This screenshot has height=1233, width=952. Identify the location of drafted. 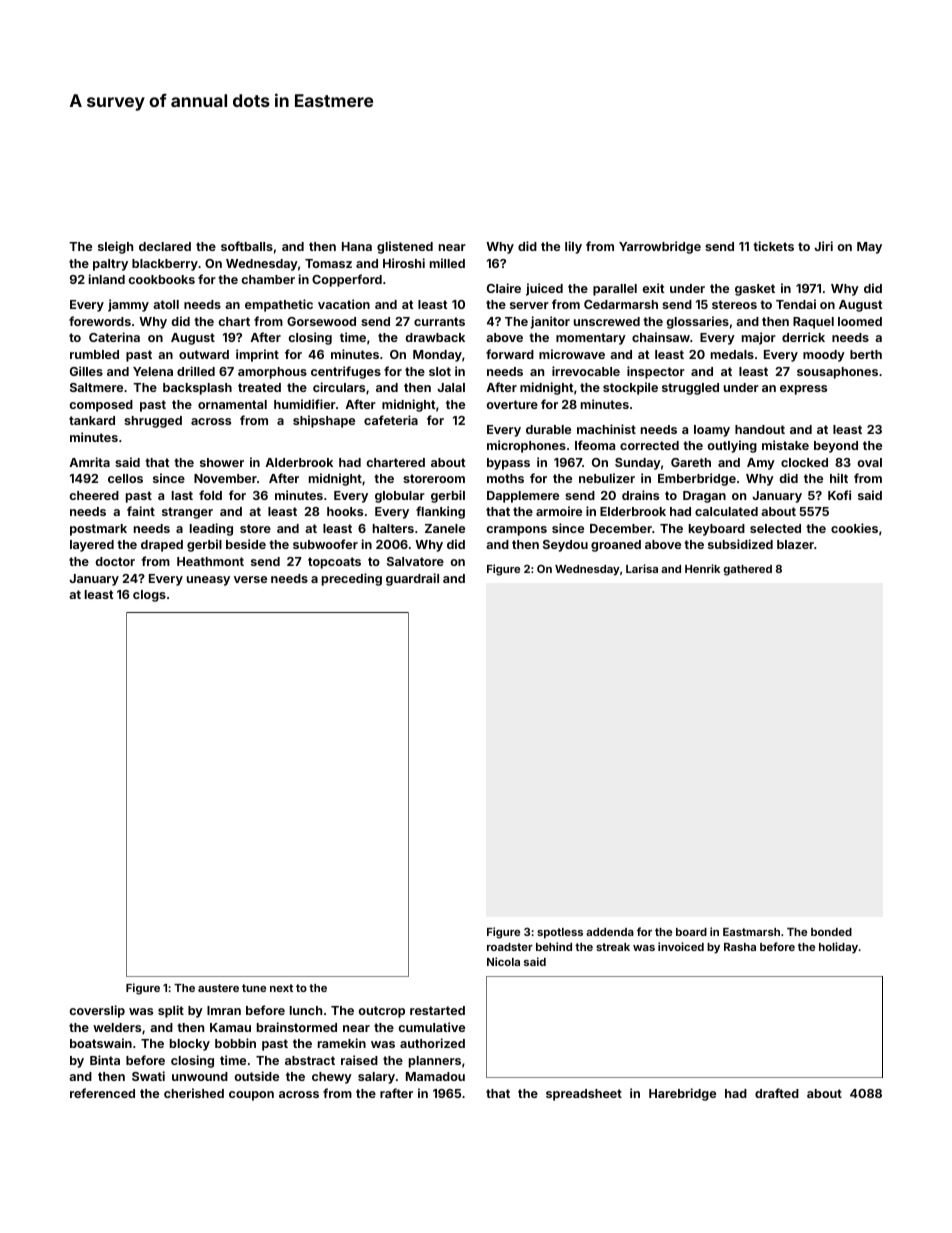
(777, 1093).
